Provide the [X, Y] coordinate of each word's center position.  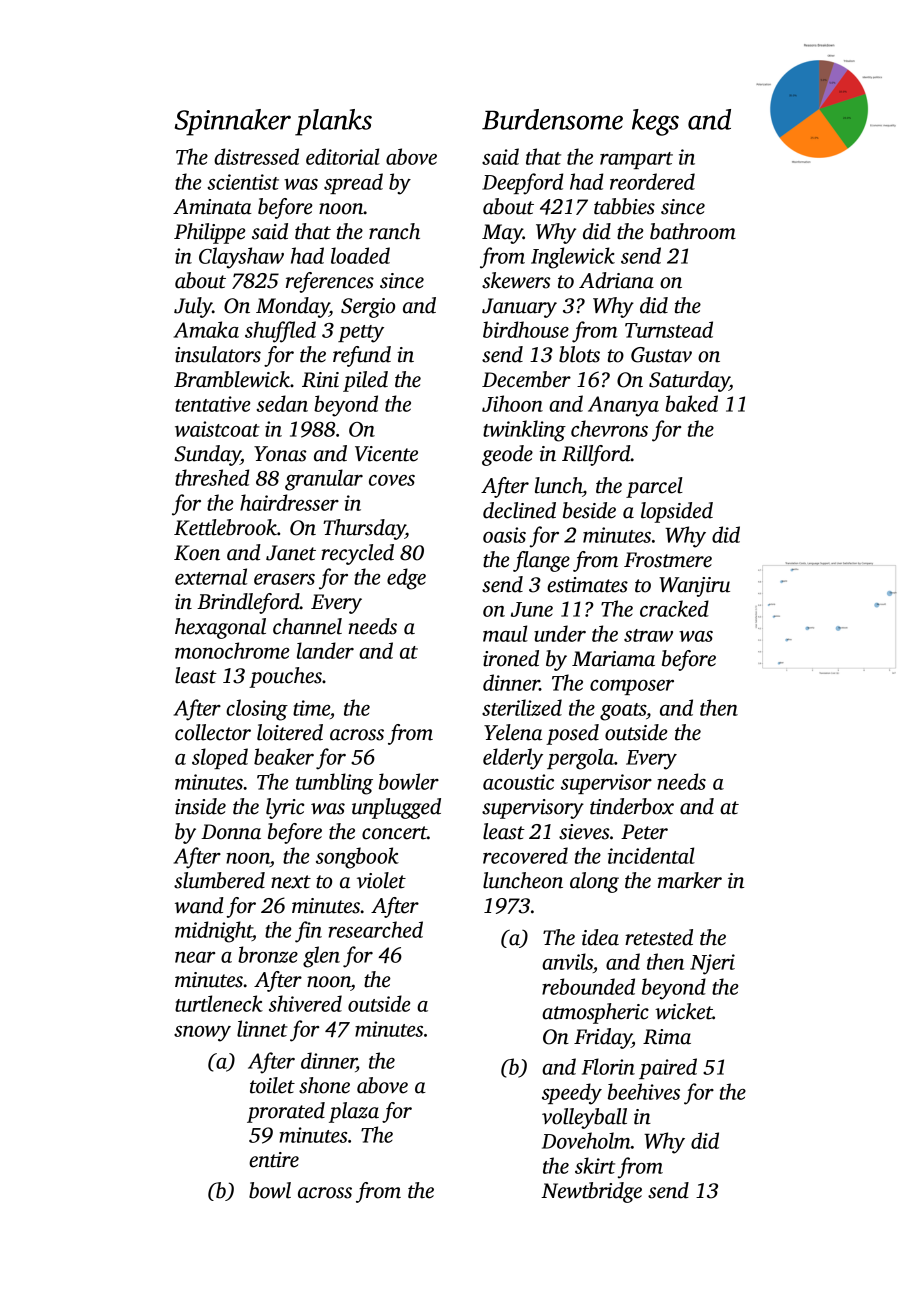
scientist [243, 182]
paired [668, 1068]
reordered [652, 181]
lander [325, 650]
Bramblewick [232, 379]
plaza [354, 1112]
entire [274, 1160]
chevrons [609, 428]
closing [257, 710]
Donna [231, 832]
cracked [674, 608]
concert [394, 833]
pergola [580, 759]
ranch [394, 231]
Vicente [386, 454]
